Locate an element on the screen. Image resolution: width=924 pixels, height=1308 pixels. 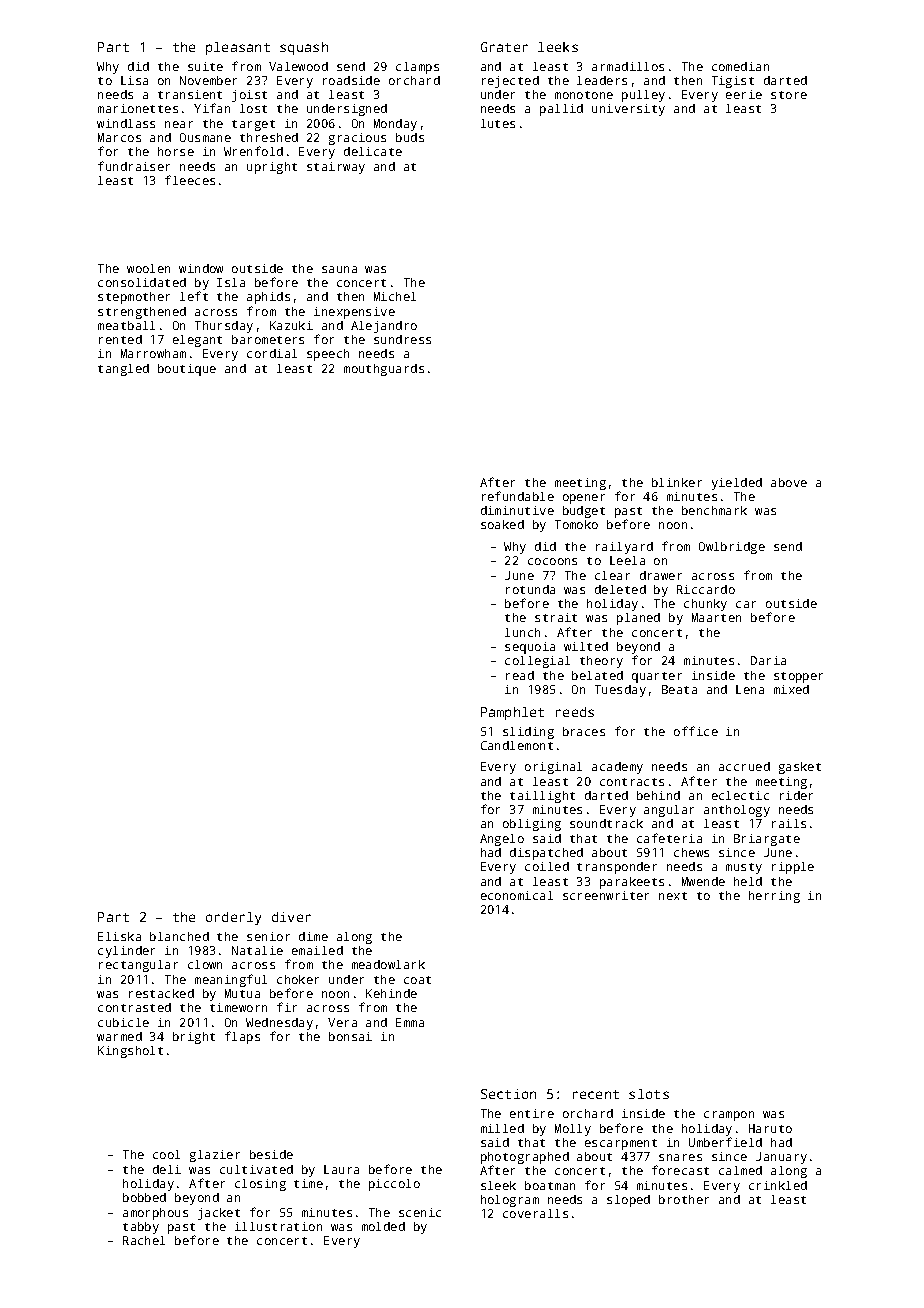
Eliska is located at coordinates (119, 936).
